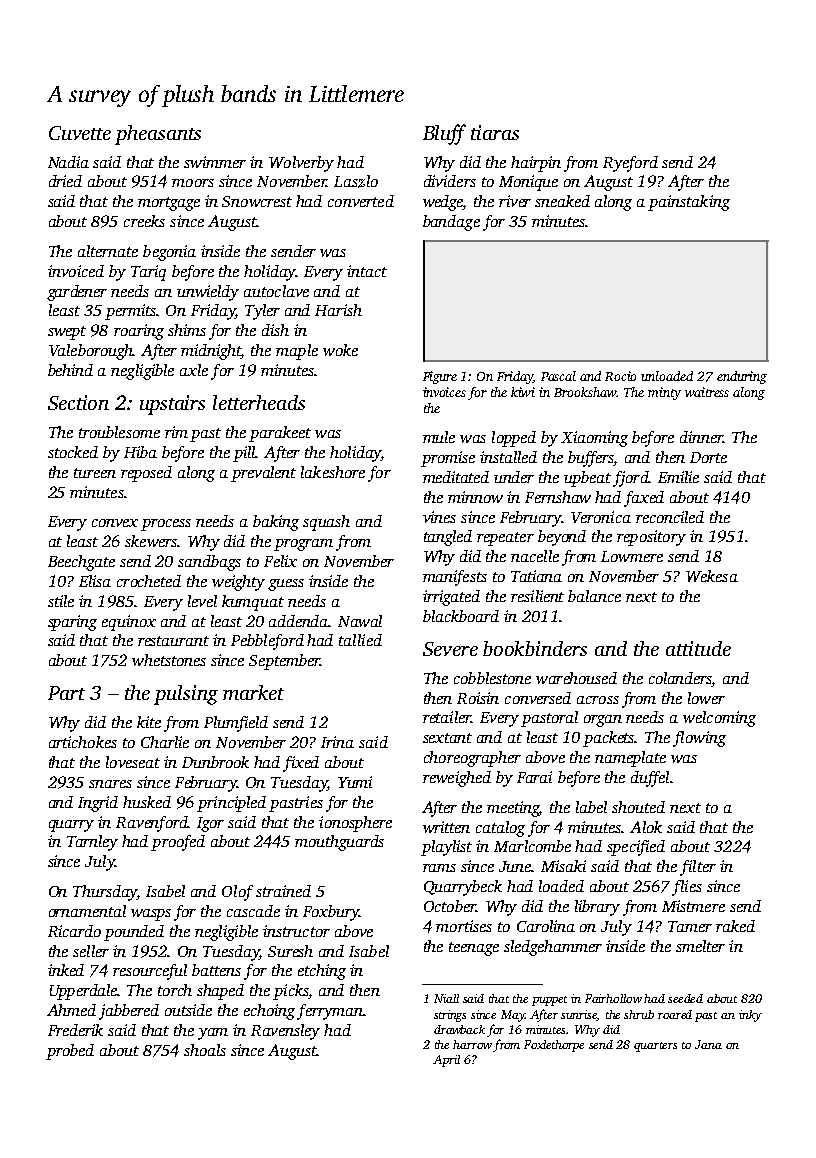 This screenshot has height=1158, width=816. What do you see at coordinates (83, 742) in the screenshot?
I see `artichokes` at bounding box center [83, 742].
